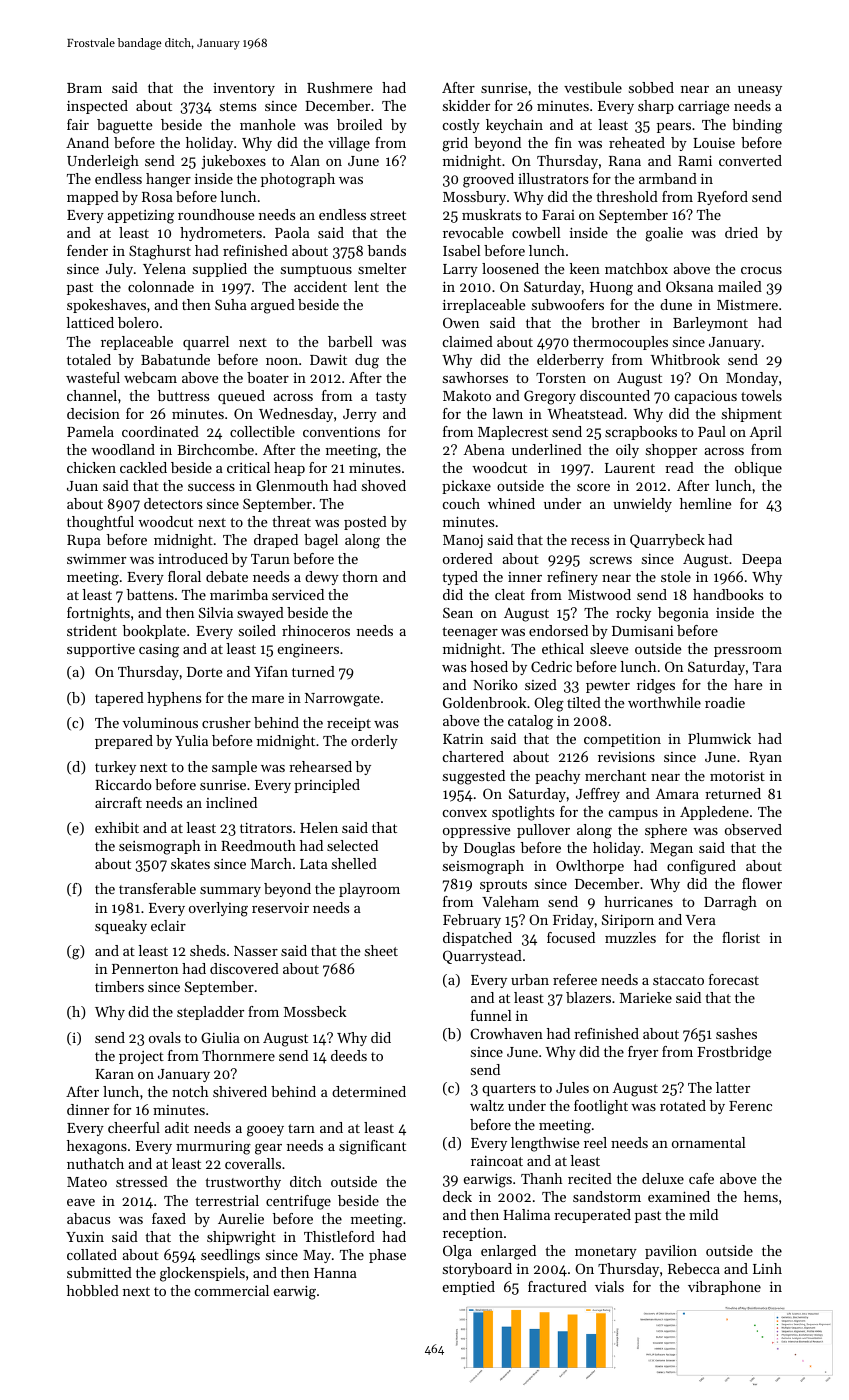  I want to click on keychain, so click(514, 126).
